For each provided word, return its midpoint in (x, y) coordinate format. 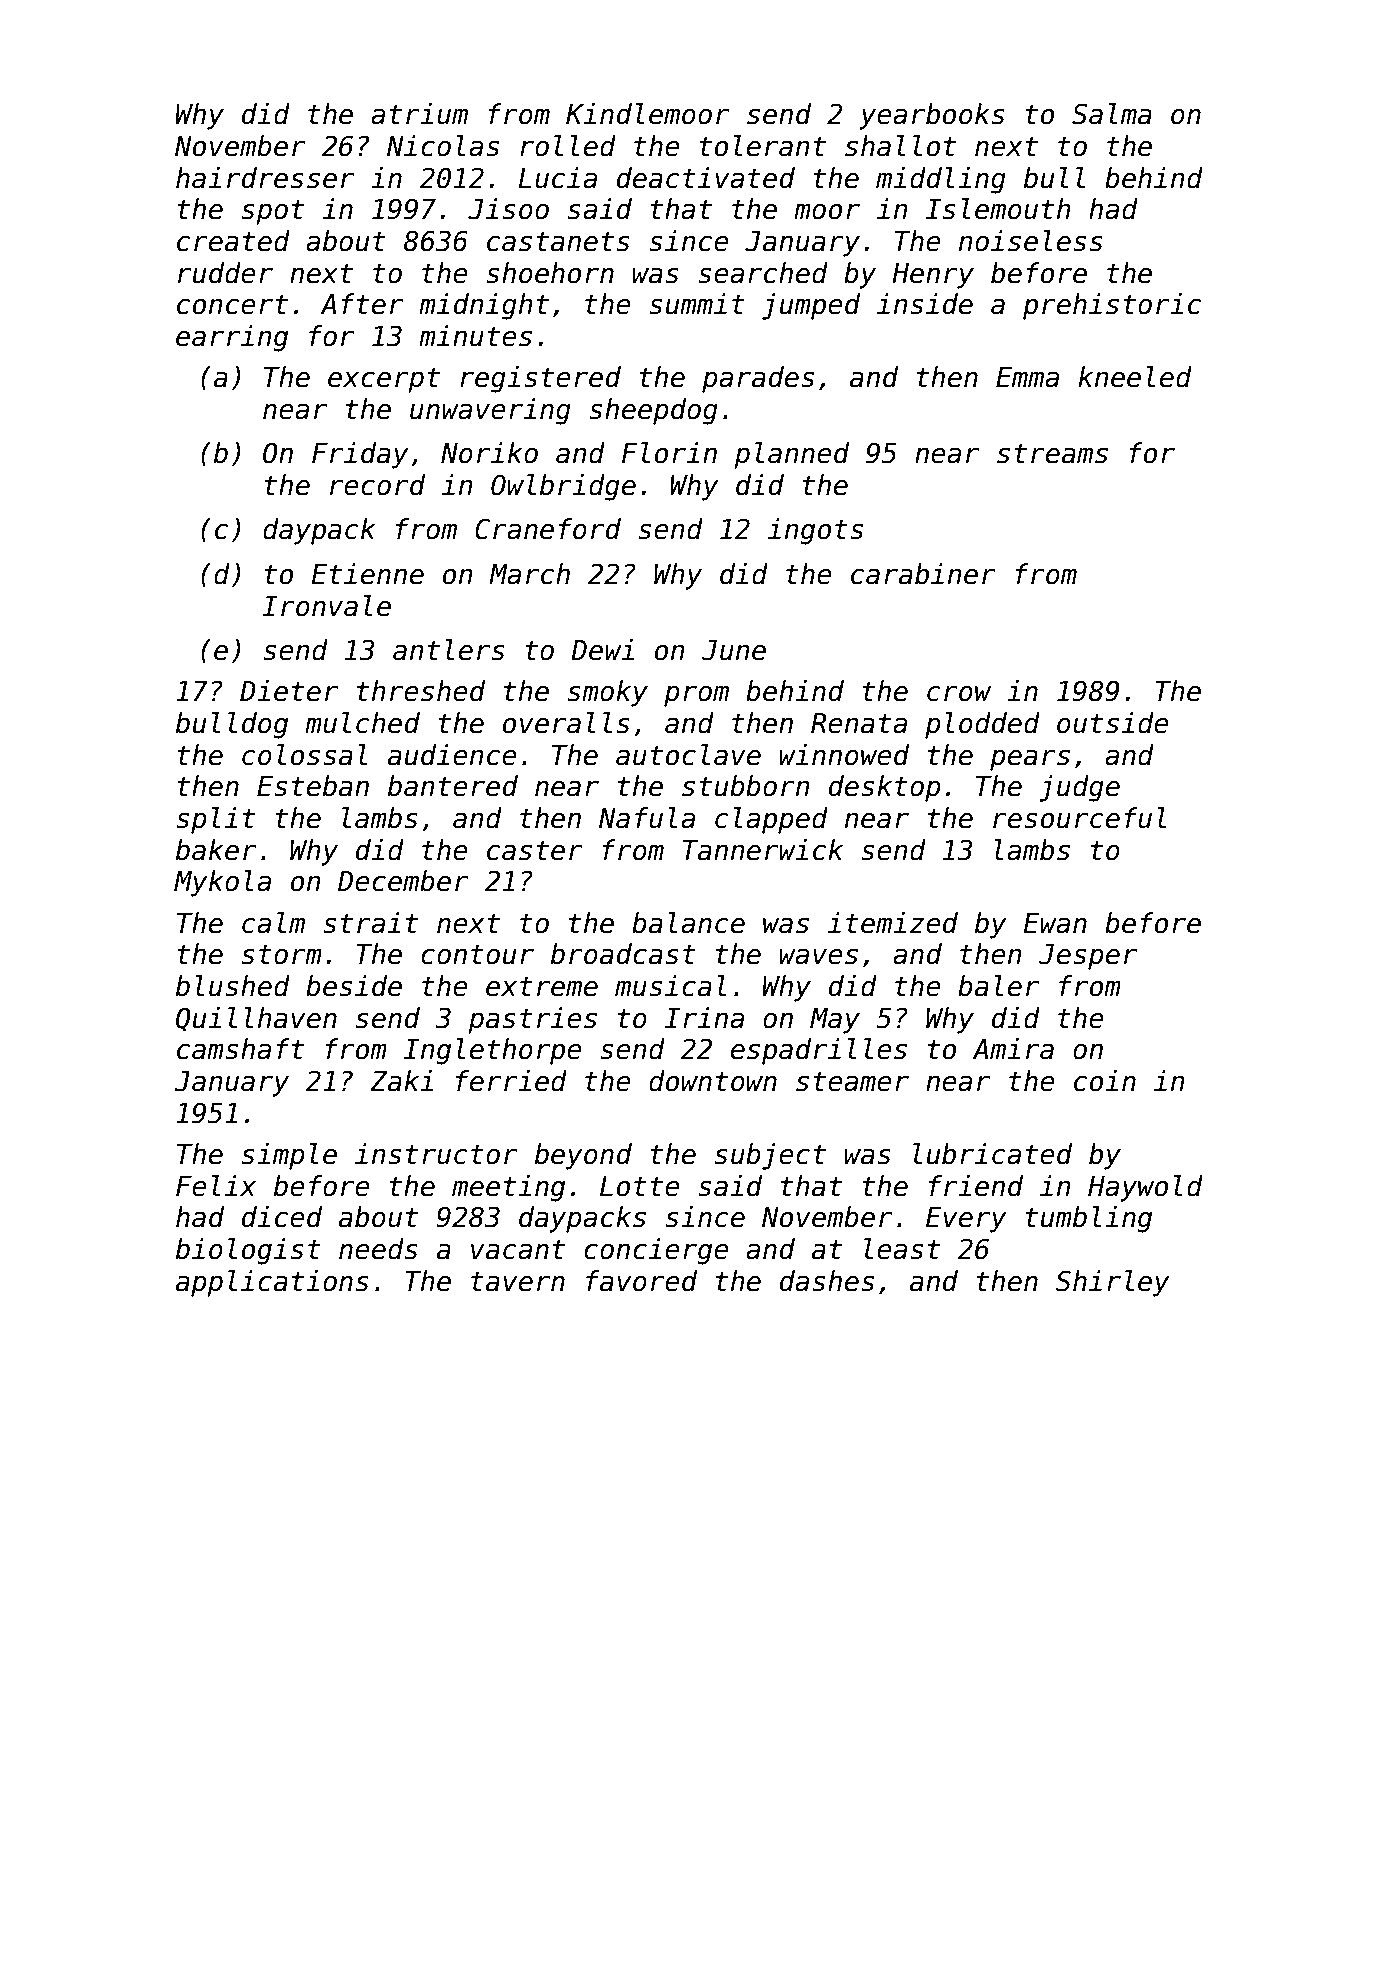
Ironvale (327, 606)
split (215, 820)
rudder (225, 273)
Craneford (548, 529)
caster (535, 851)
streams (1052, 454)
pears (1030, 760)
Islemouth (998, 209)
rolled (568, 146)
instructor (436, 1154)
